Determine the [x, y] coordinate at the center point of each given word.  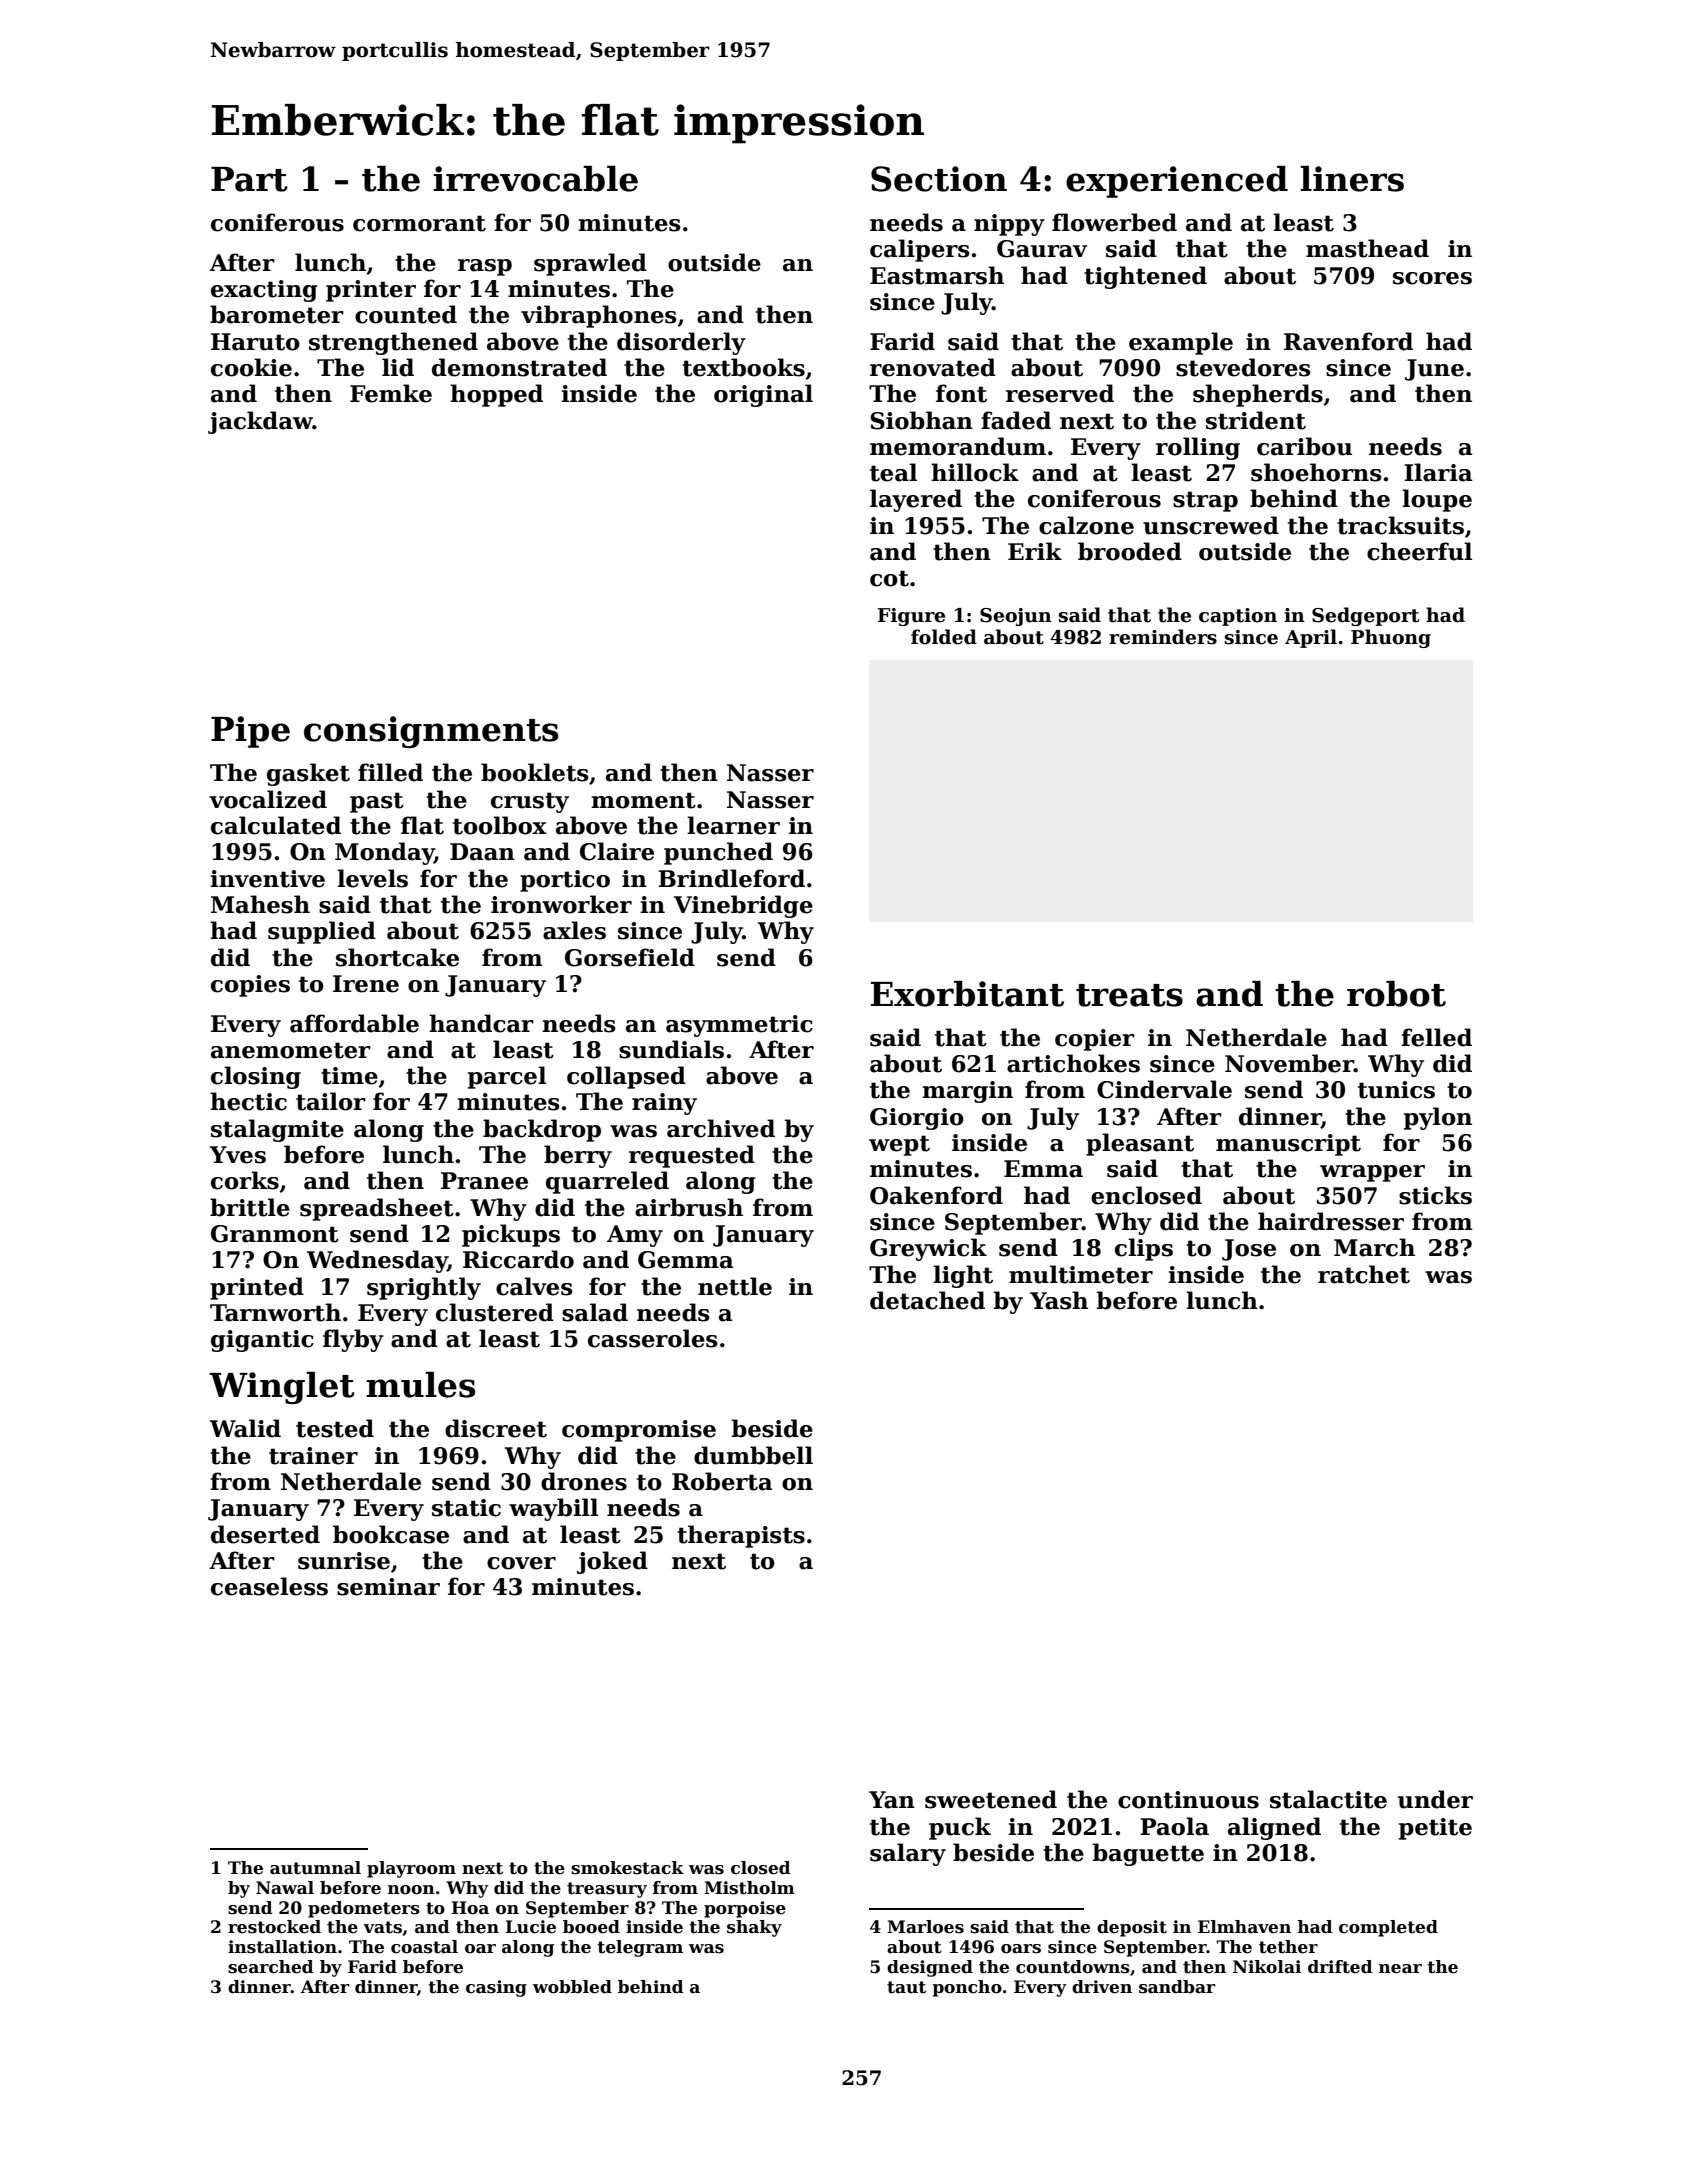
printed [257, 1288]
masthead [1367, 248]
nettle [735, 1286]
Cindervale [1164, 1089]
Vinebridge [743, 906]
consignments [431, 732]
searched [271, 1967]
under [1435, 1799]
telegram [640, 1948]
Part [249, 179]
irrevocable [535, 179]
